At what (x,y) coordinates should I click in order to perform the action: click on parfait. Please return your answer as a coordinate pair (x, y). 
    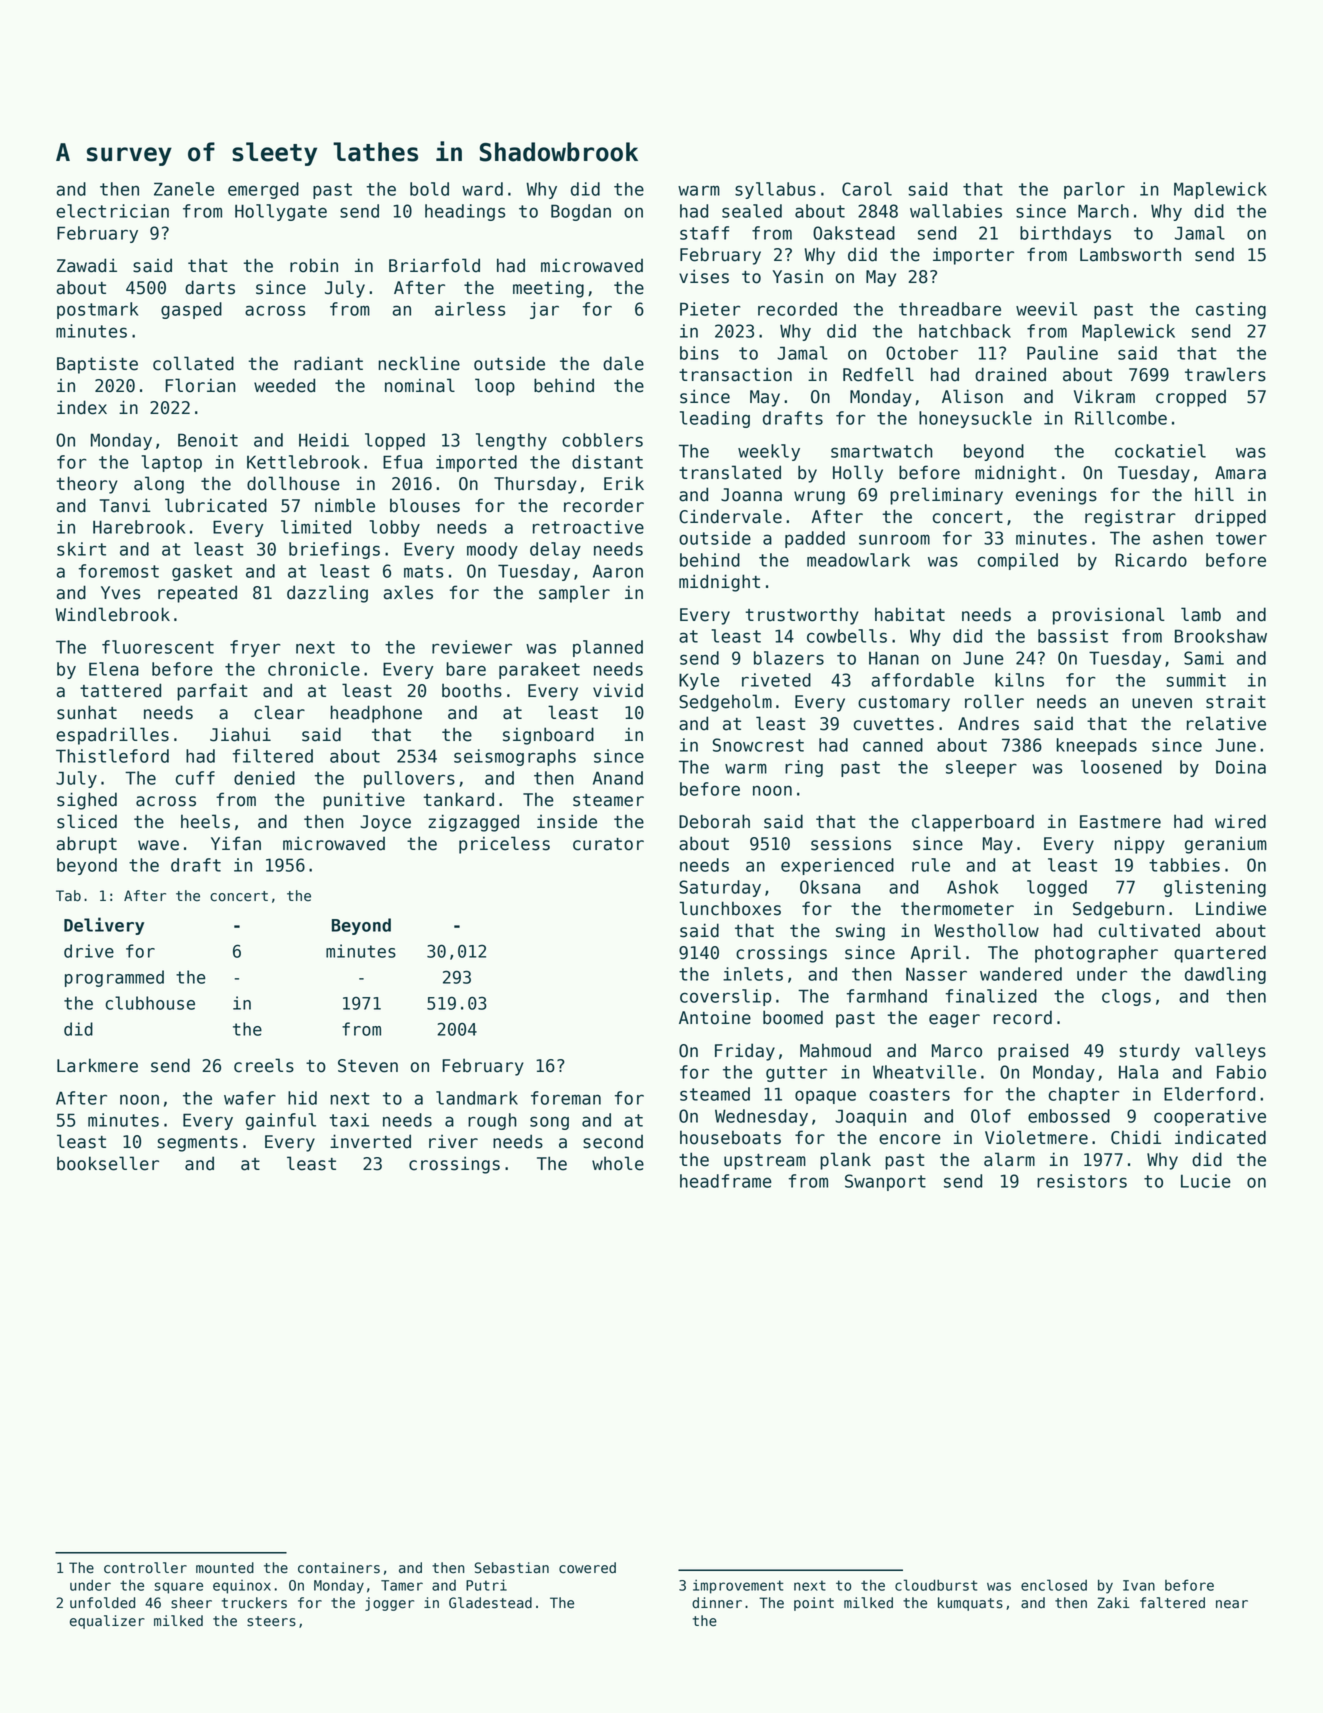
    Looking at the image, I should click on (212, 692).
